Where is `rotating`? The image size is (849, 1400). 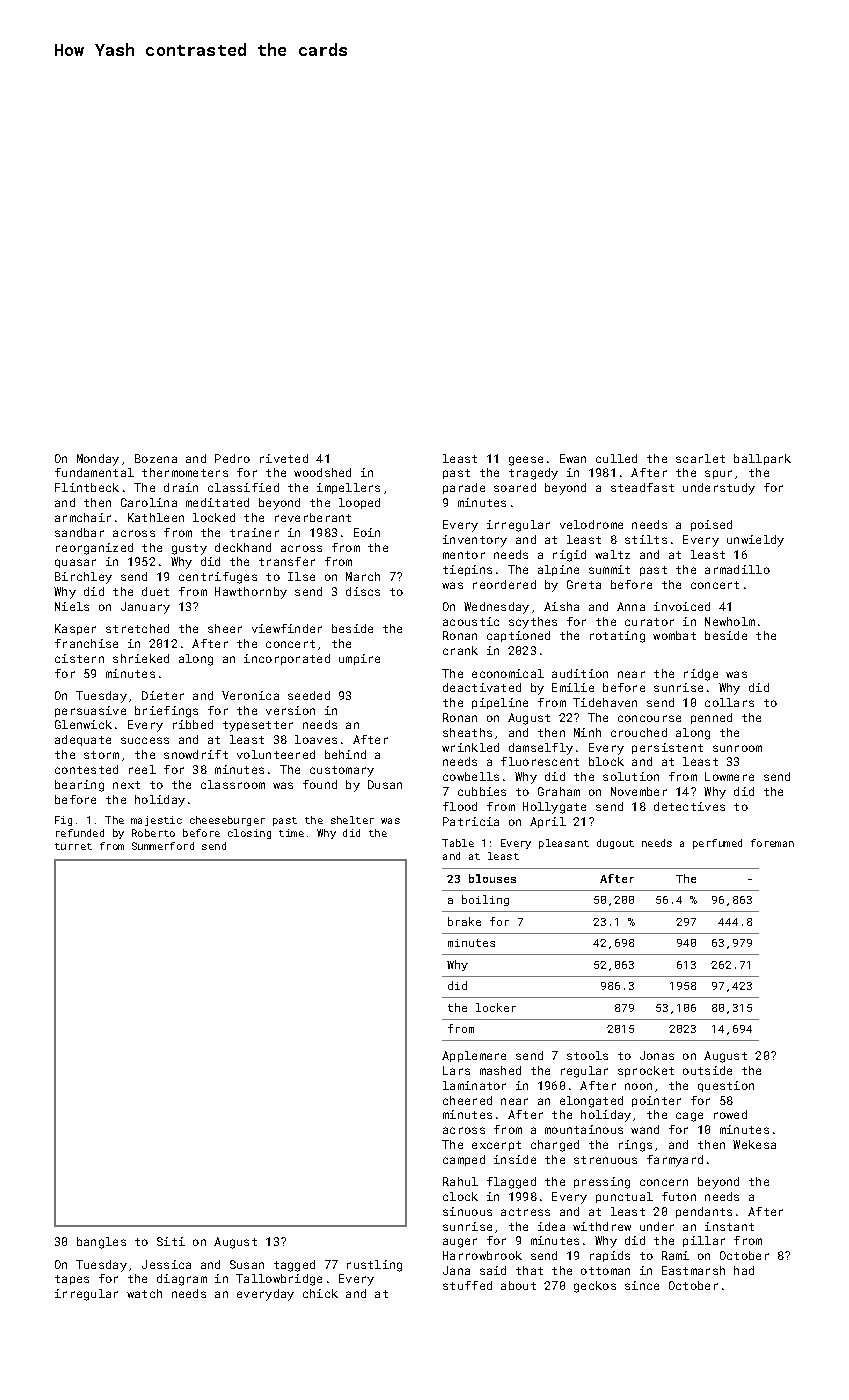
rotating is located at coordinates (617, 637).
